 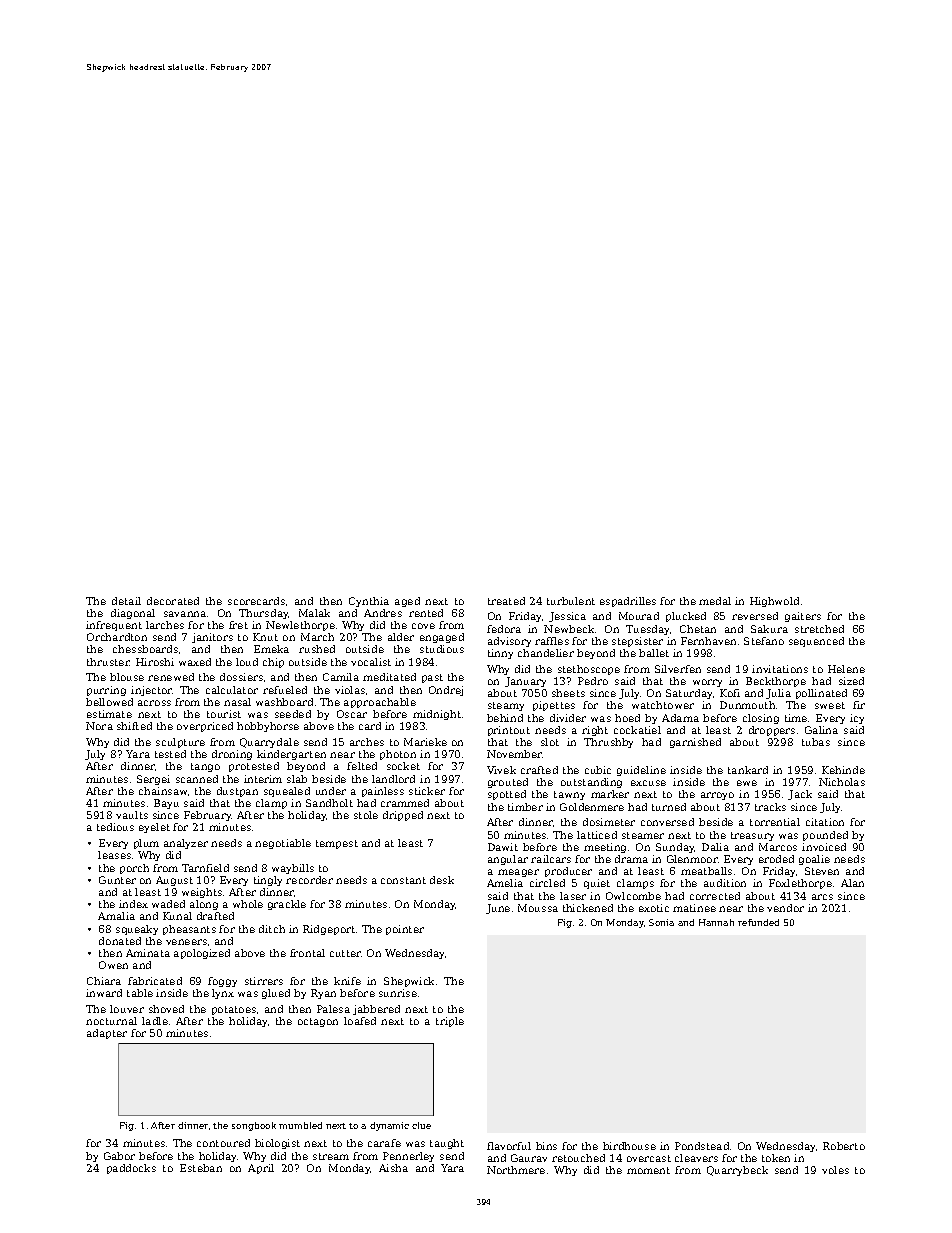 I want to click on dustpan, so click(x=237, y=792).
